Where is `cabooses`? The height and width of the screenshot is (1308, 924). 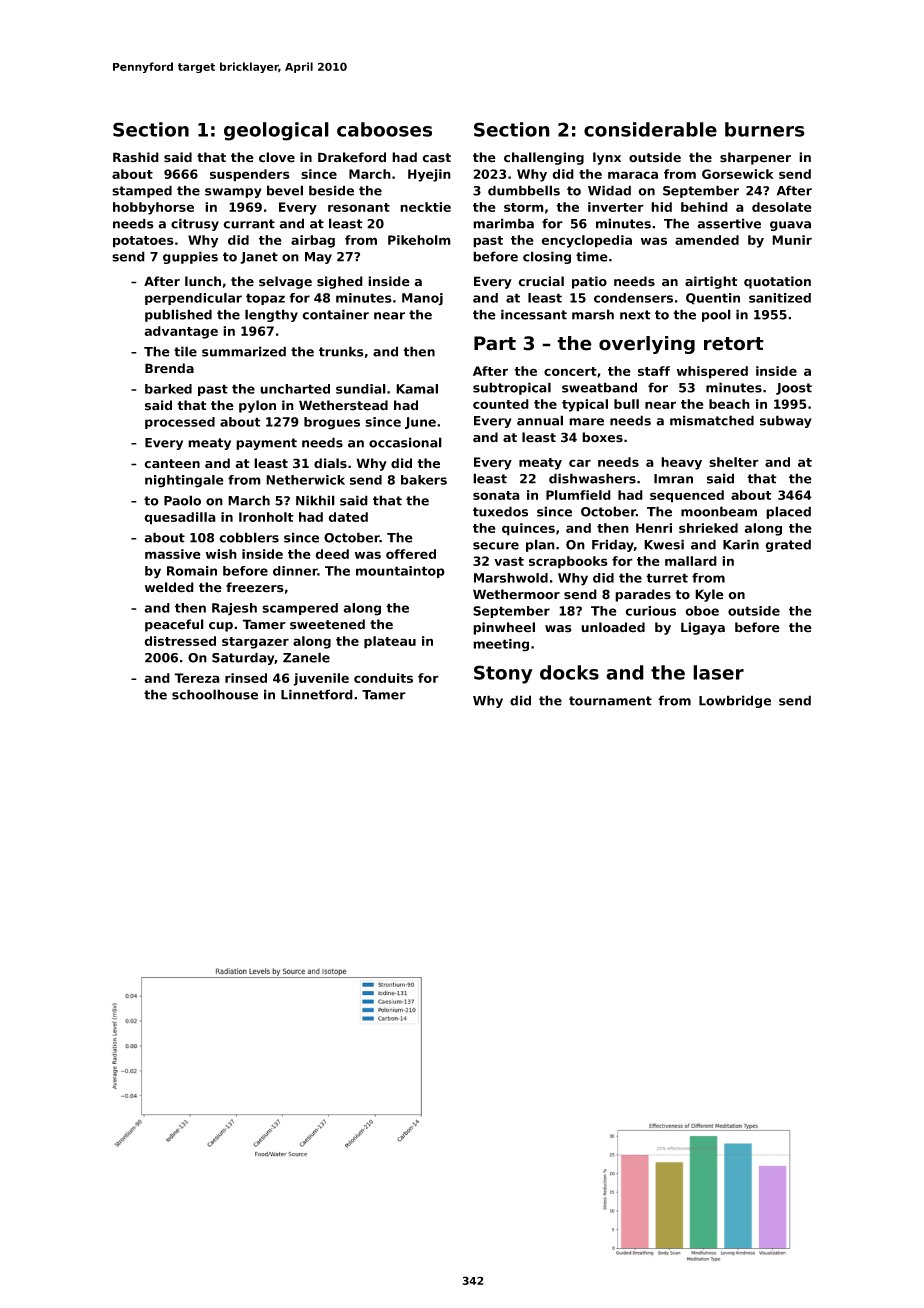 cabooses is located at coordinates (384, 129).
